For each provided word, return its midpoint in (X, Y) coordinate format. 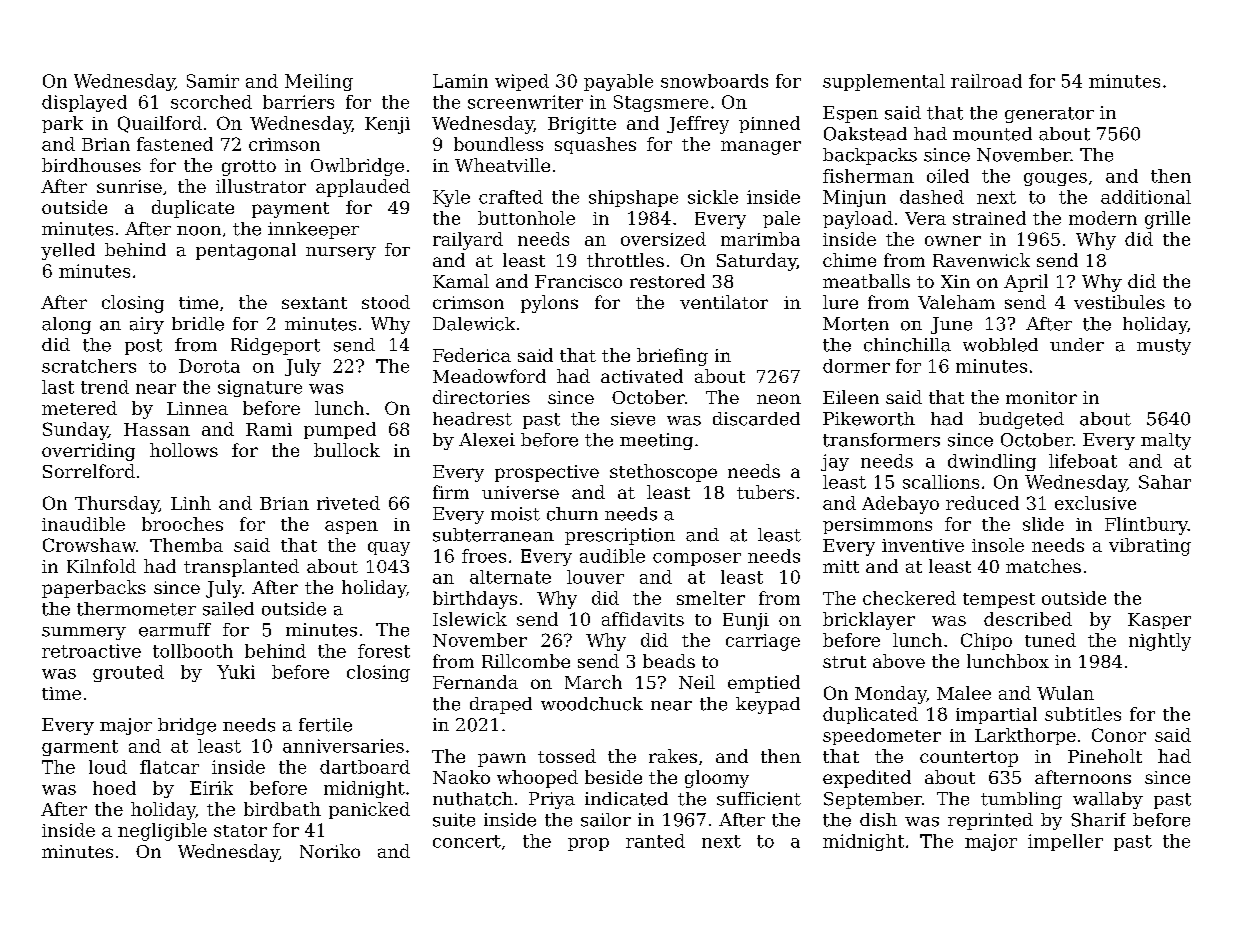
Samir (213, 81)
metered (79, 408)
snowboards (714, 81)
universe (520, 492)
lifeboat (1083, 461)
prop (588, 844)
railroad (986, 81)
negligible (162, 832)
